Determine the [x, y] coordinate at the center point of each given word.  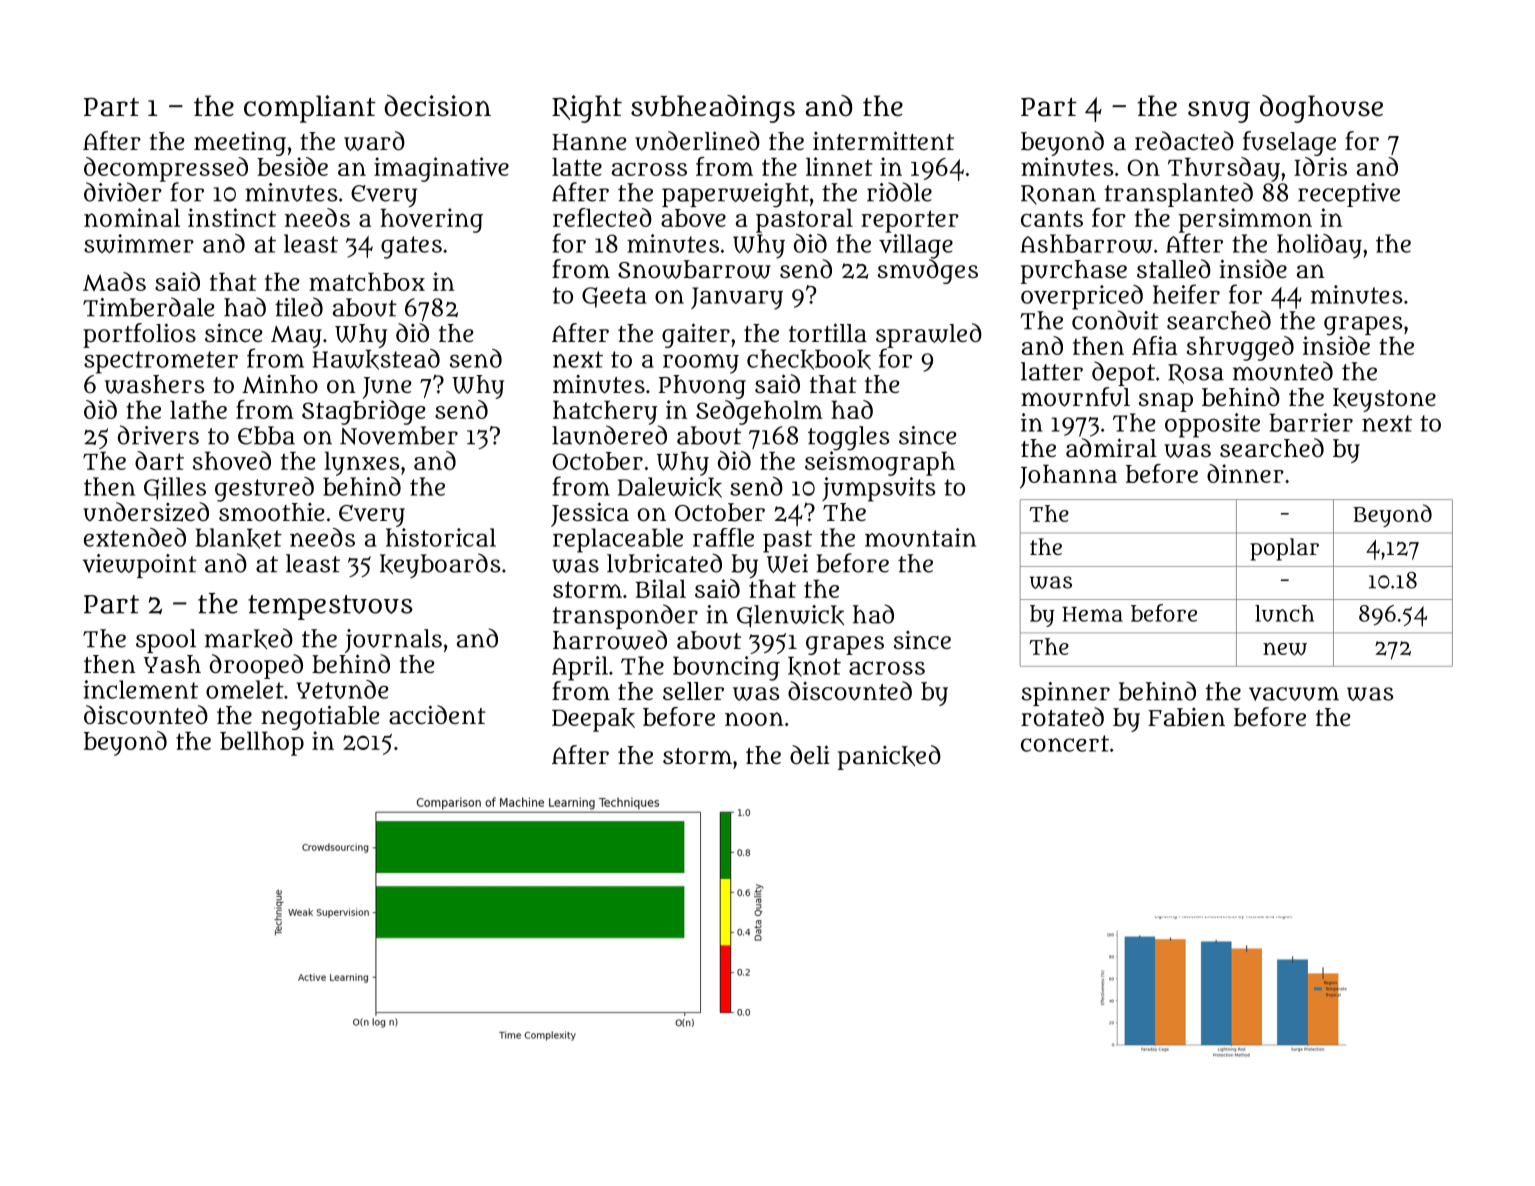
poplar [1284, 549]
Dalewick [670, 487]
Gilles [175, 488]
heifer [1186, 294]
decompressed [166, 169]
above [693, 218]
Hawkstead [376, 359]
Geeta [614, 297]
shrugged [1240, 348]
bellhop [262, 743]
